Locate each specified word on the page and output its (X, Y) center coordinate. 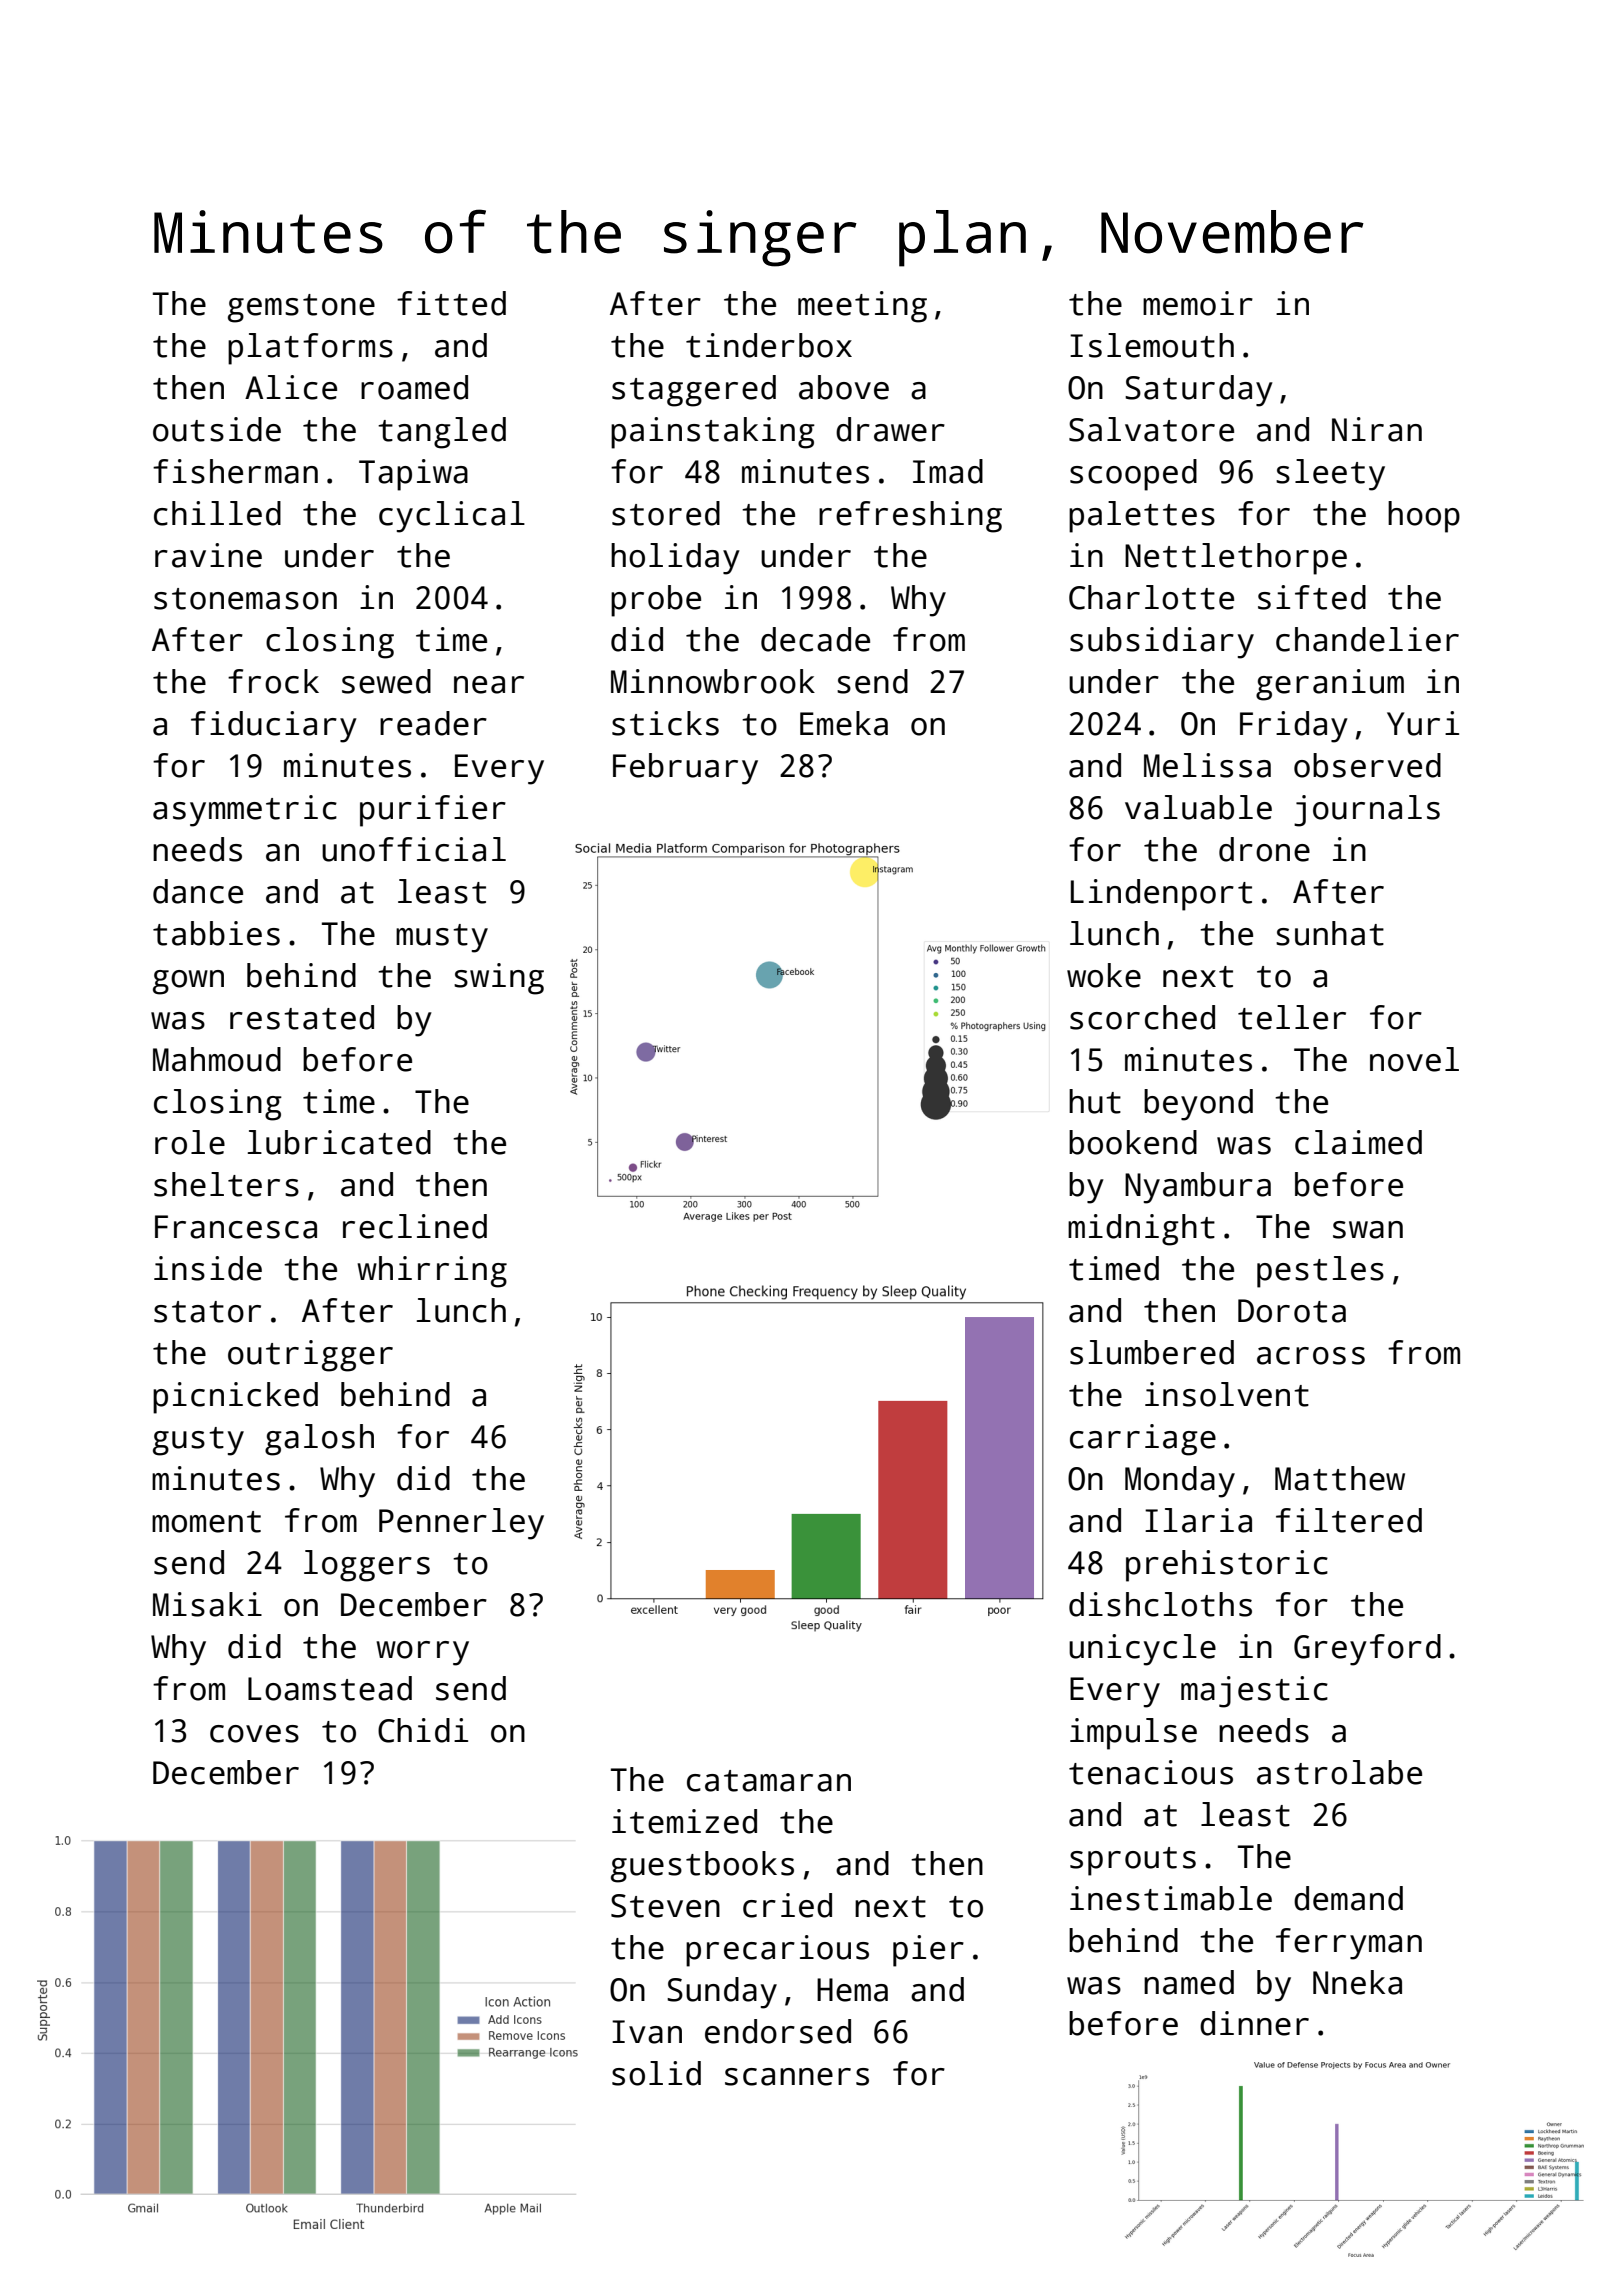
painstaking (713, 433)
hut (1095, 1101)
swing (499, 979)
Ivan (647, 2032)
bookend (1133, 1142)
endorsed (778, 2031)
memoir (1198, 303)
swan (1368, 1230)
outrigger (310, 1356)
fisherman (235, 471)
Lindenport (1161, 895)
